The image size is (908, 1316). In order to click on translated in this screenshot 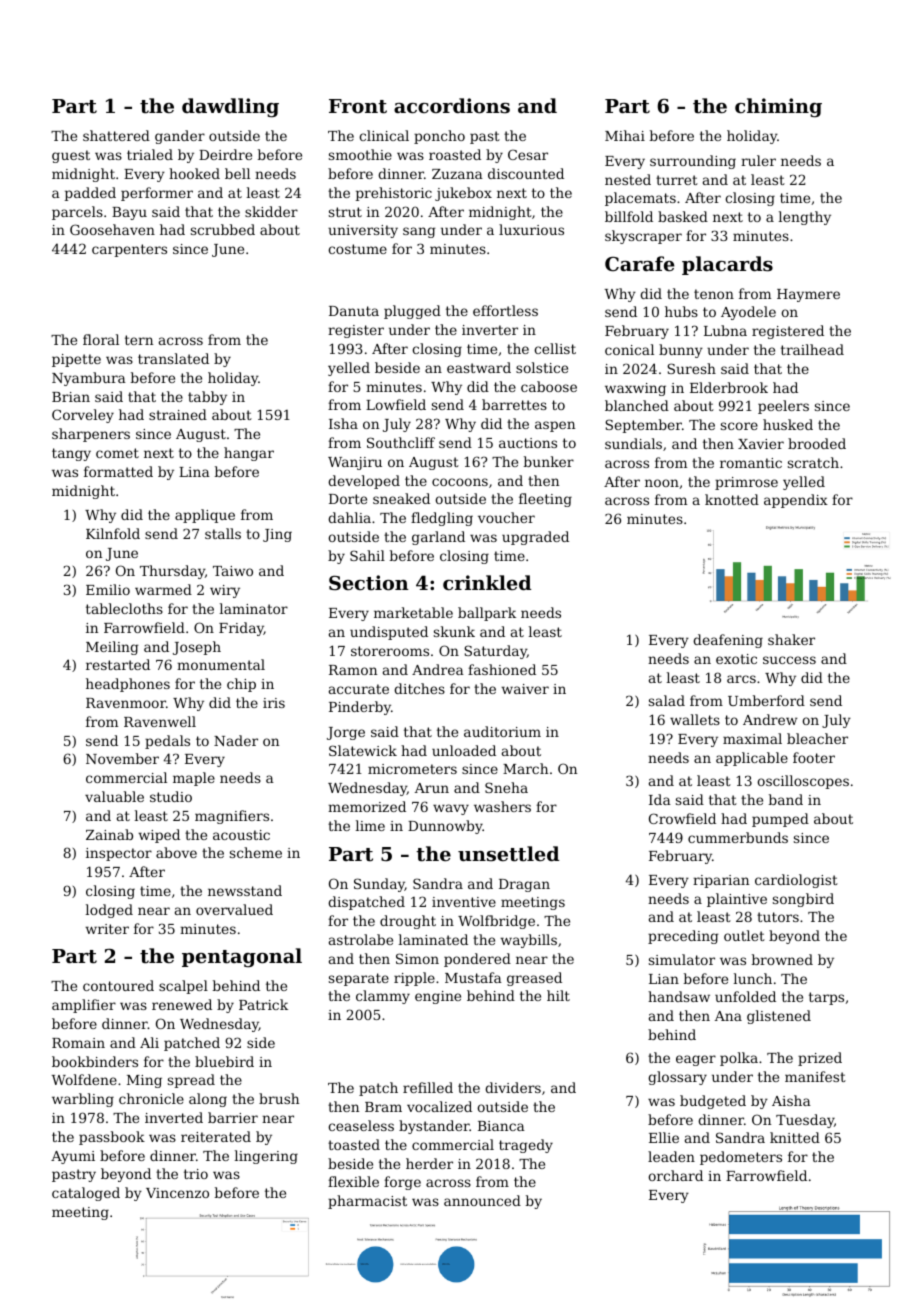, I will do `click(173, 358)`.
